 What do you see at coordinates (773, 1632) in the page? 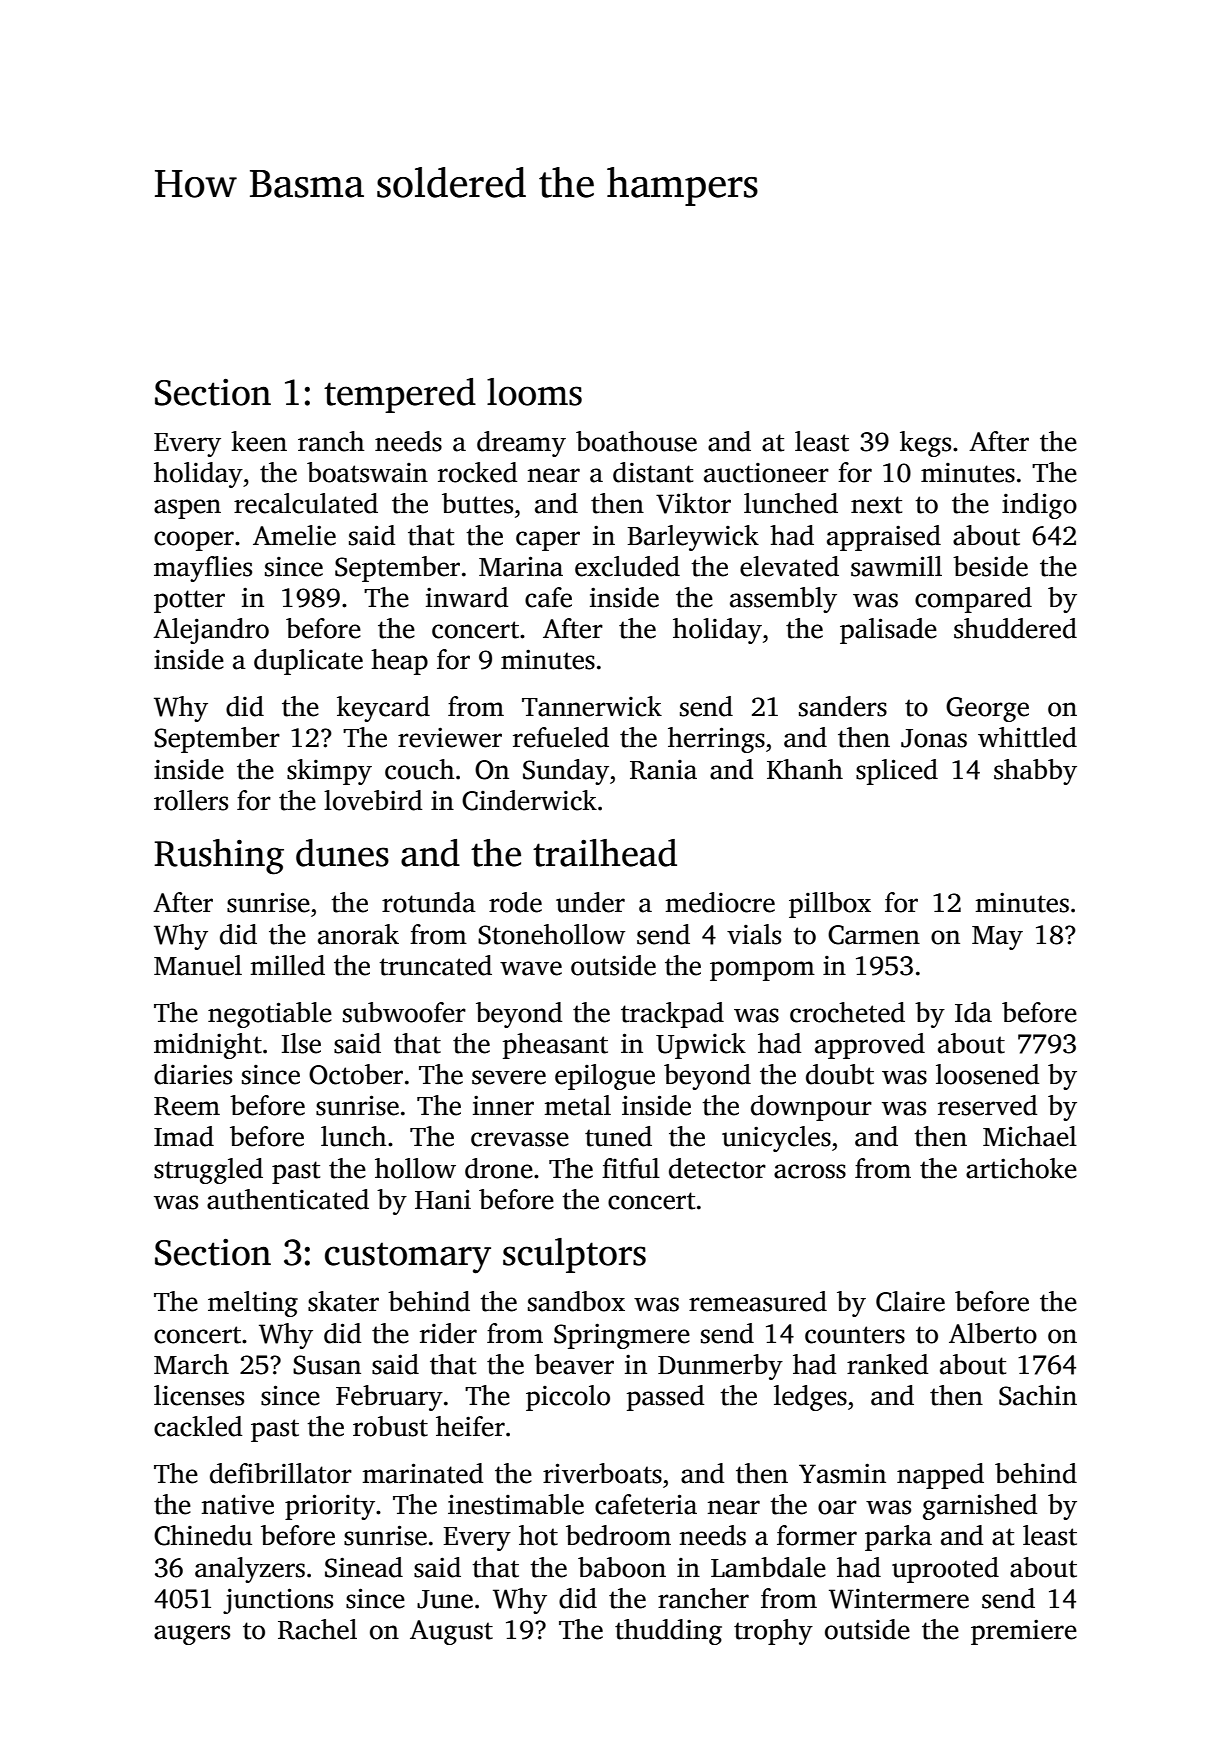
I see `trophy` at bounding box center [773, 1632].
